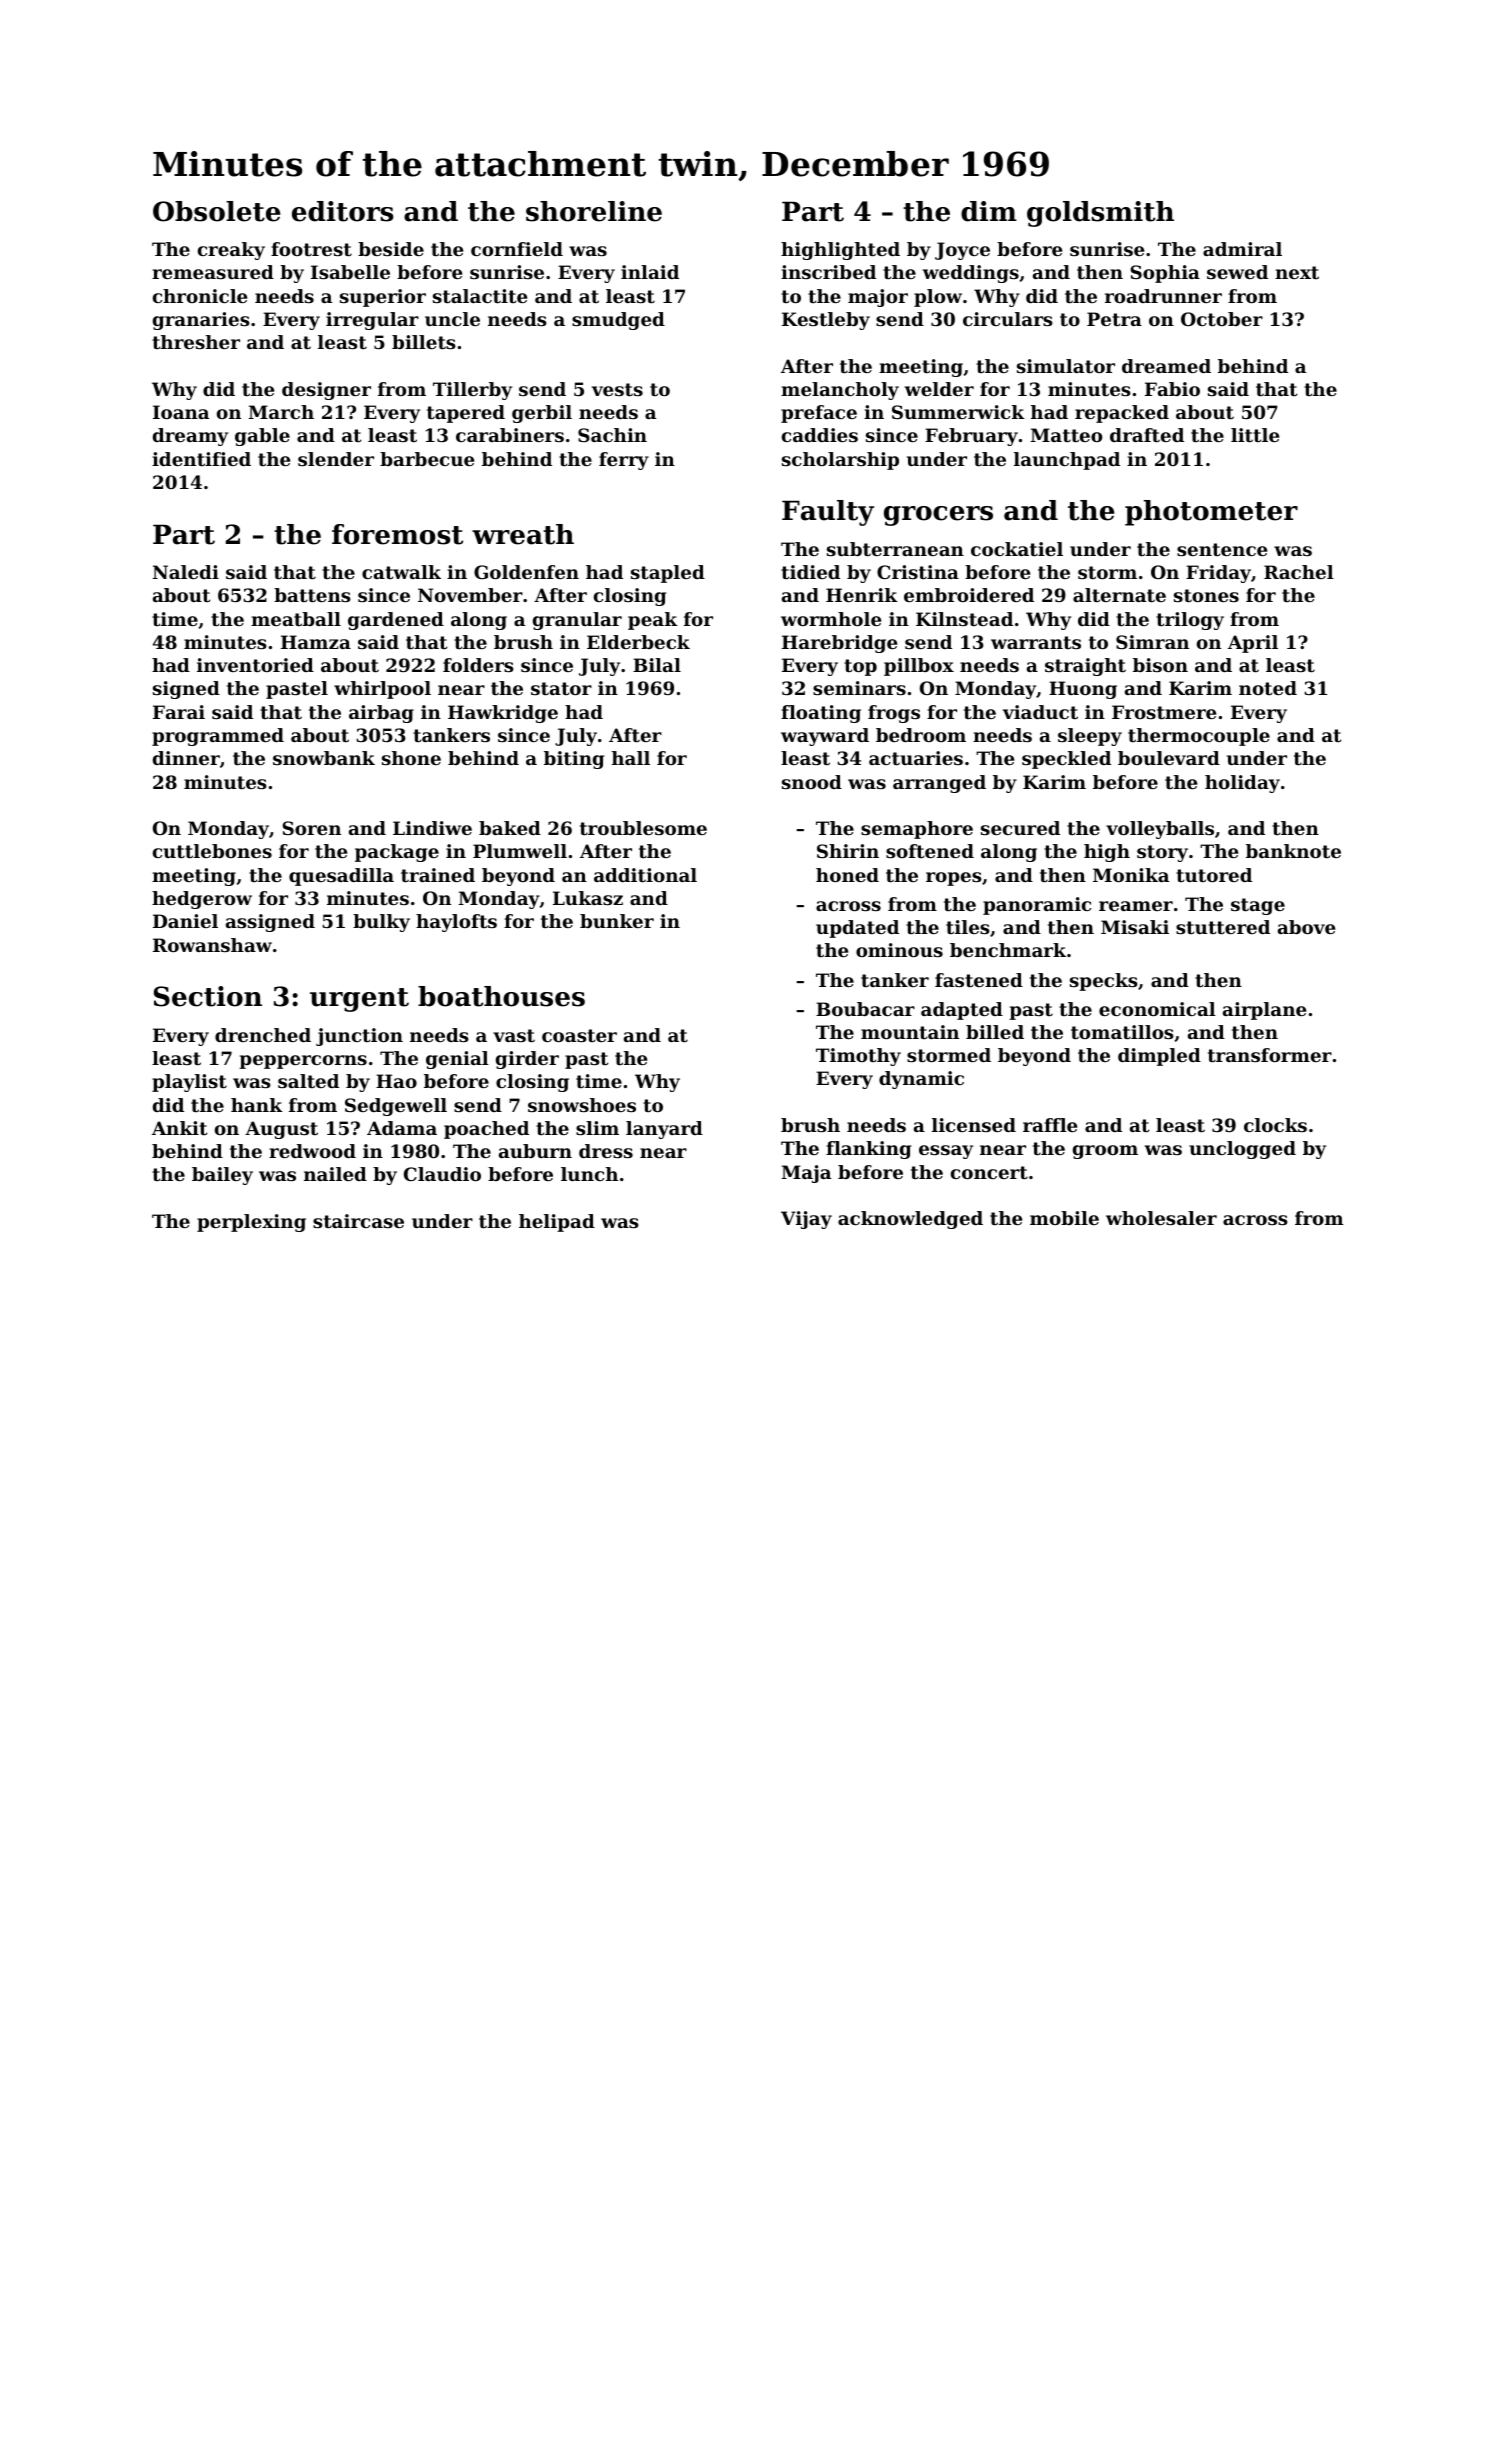 This document has height=2464, width=1496. I want to click on essay, so click(946, 1152).
